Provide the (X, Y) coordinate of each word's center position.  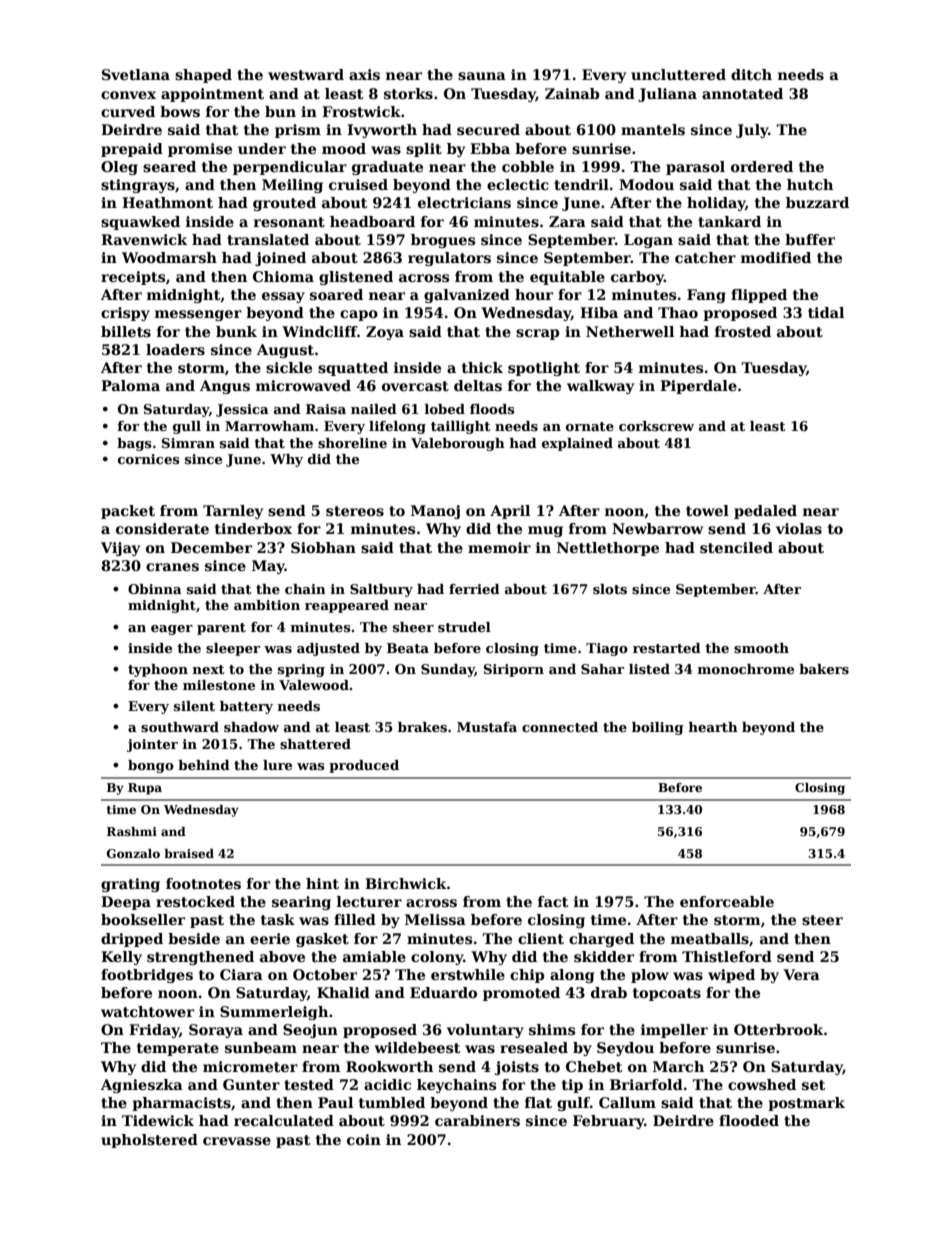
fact (553, 901)
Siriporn (514, 670)
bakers (824, 669)
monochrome (746, 669)
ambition (267, 605)
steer (822, 920)
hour (534, 294)
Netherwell (630, 331)
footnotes (203, 883)
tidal (826, 312)
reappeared (347, 606)
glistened (356, 278)
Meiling (292, 186)
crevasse (237, 1141)
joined (280, 259)
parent (221, 629)
